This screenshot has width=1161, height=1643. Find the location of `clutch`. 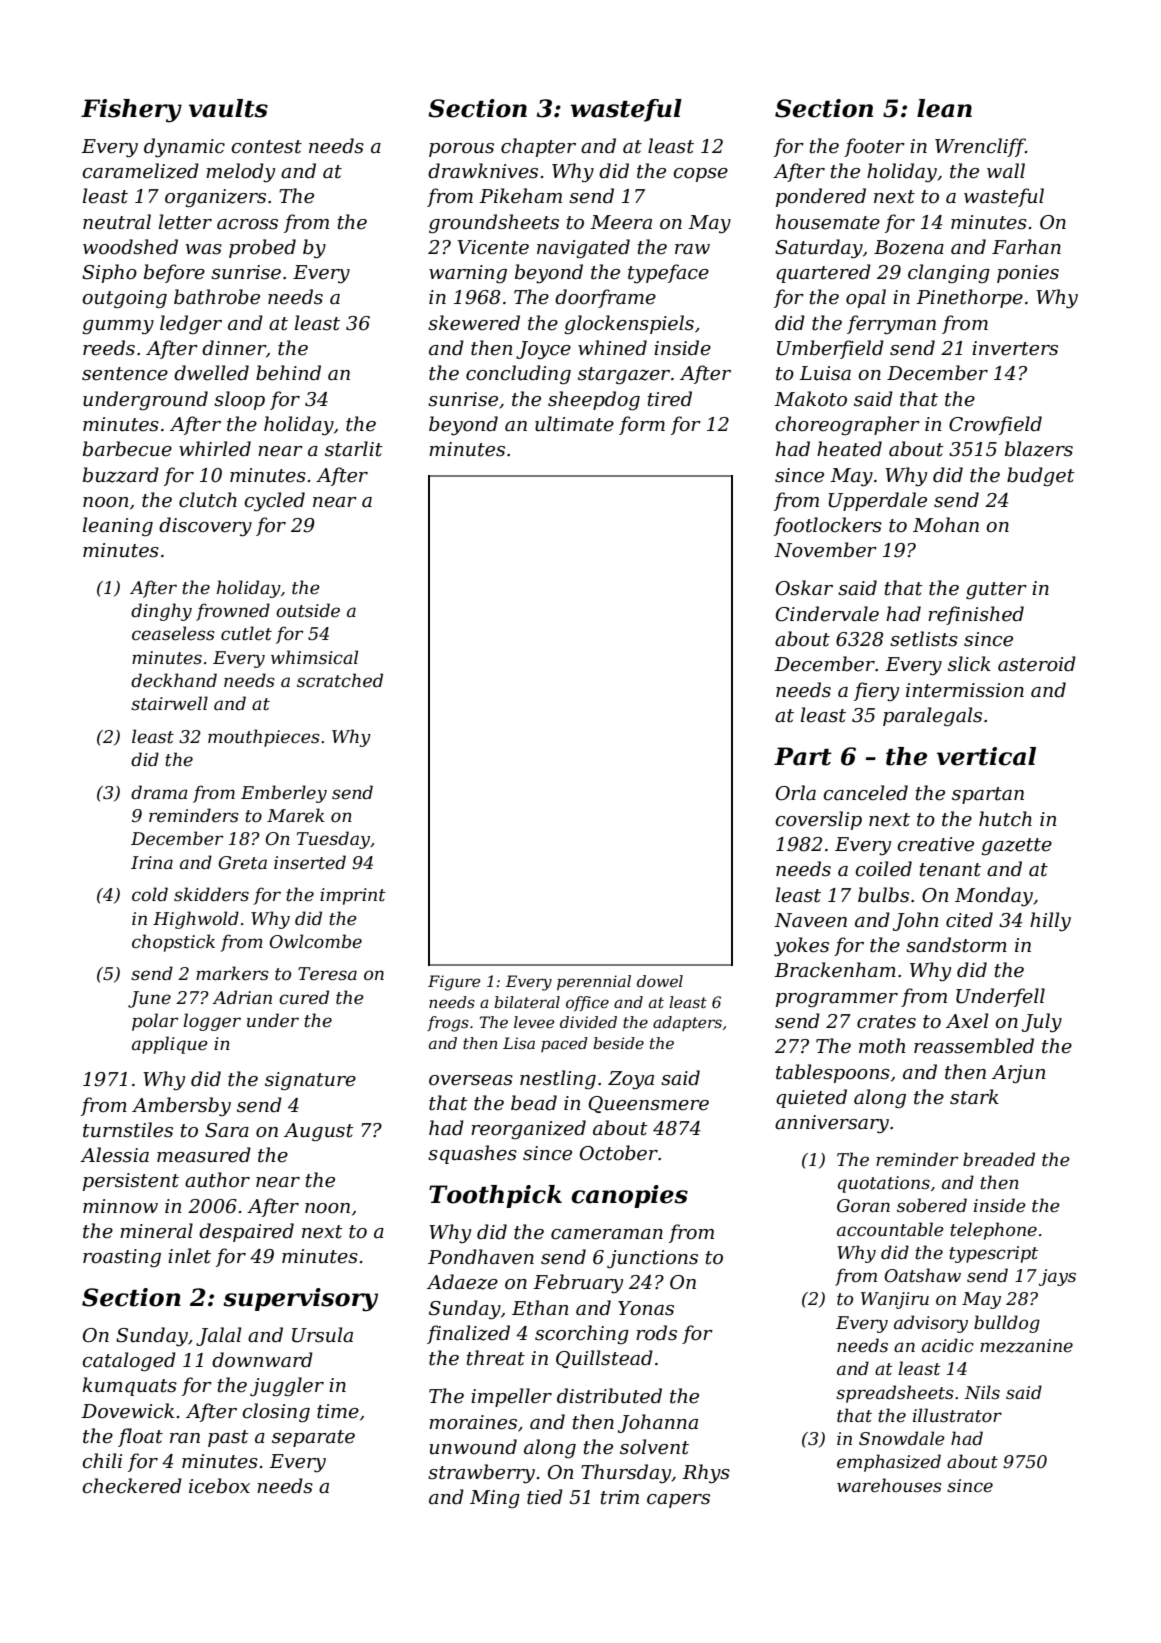

clutch is located at coordinates (208, 500).
